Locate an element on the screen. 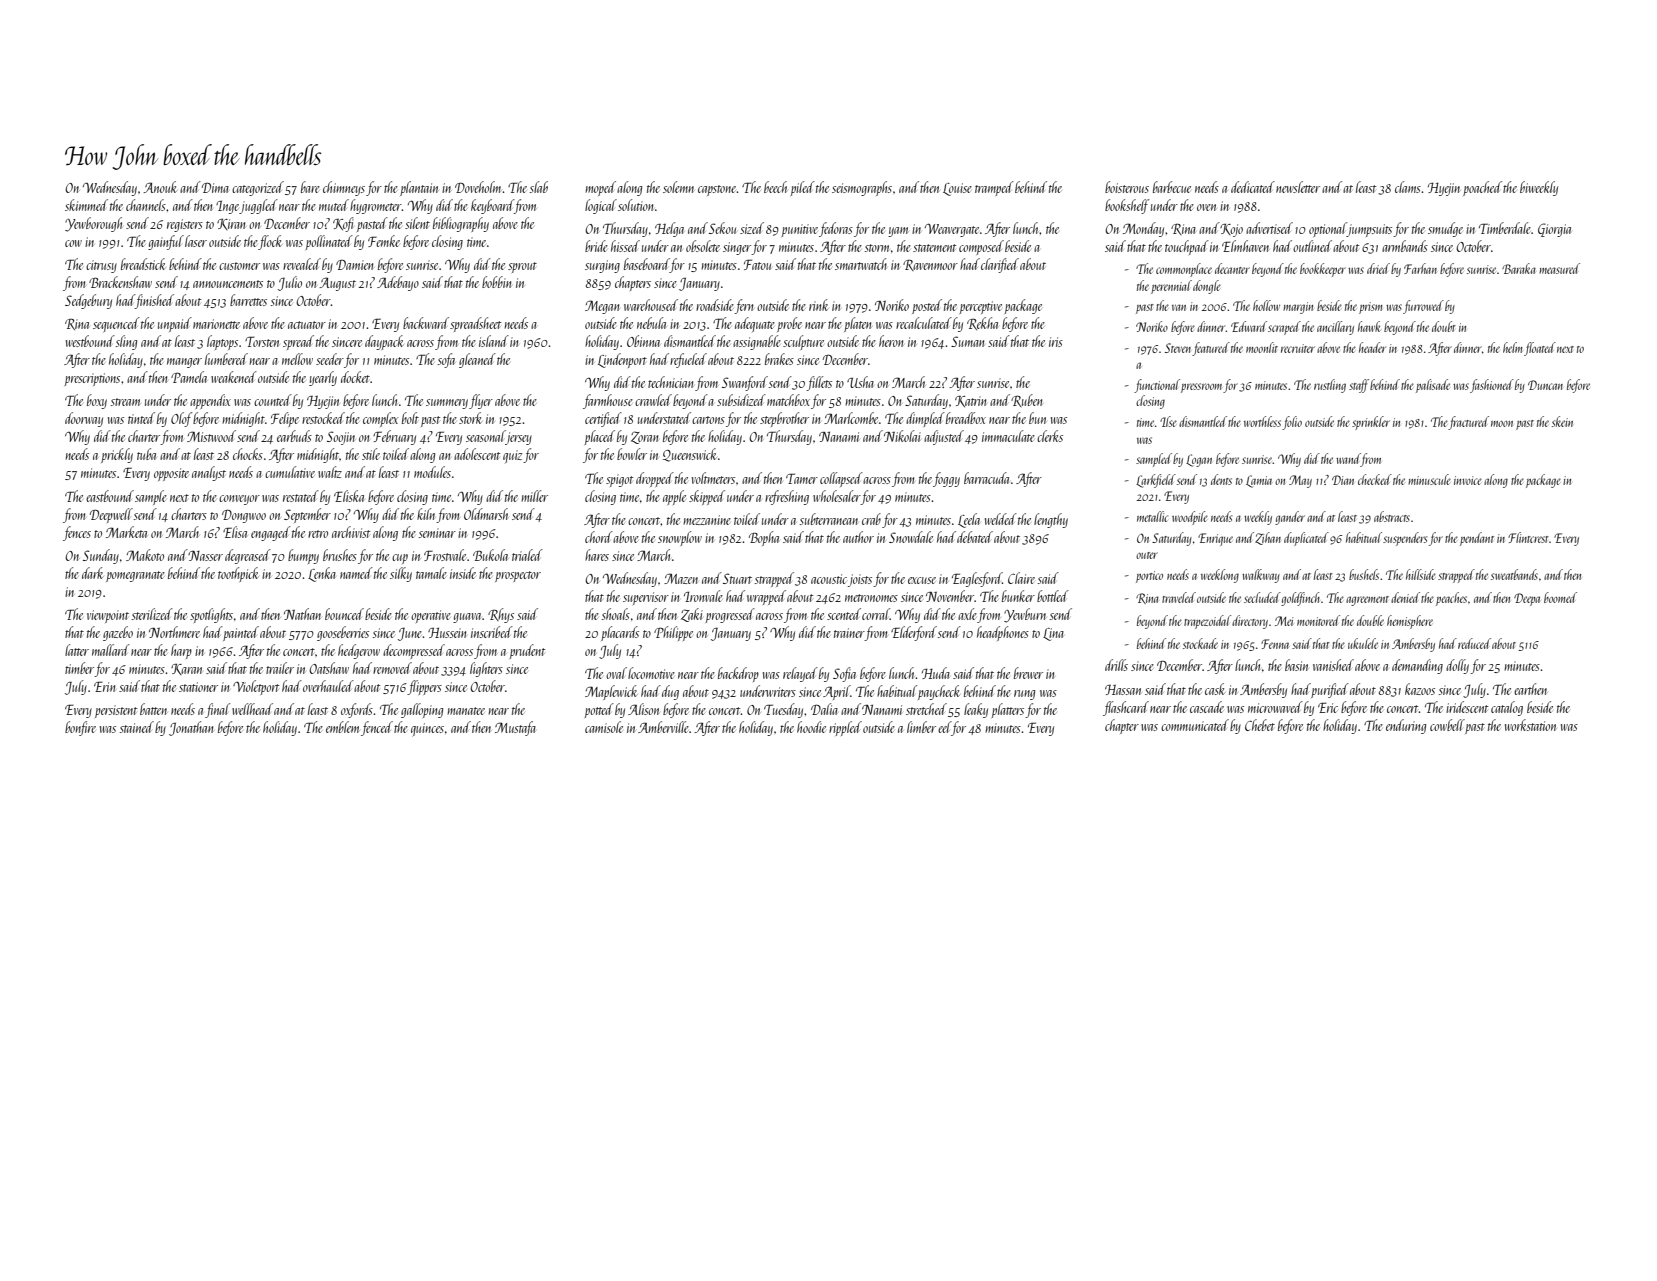 The width and height of the screenshot is (1657, 1281). Doveholm is located at coordinates (479, 187).
